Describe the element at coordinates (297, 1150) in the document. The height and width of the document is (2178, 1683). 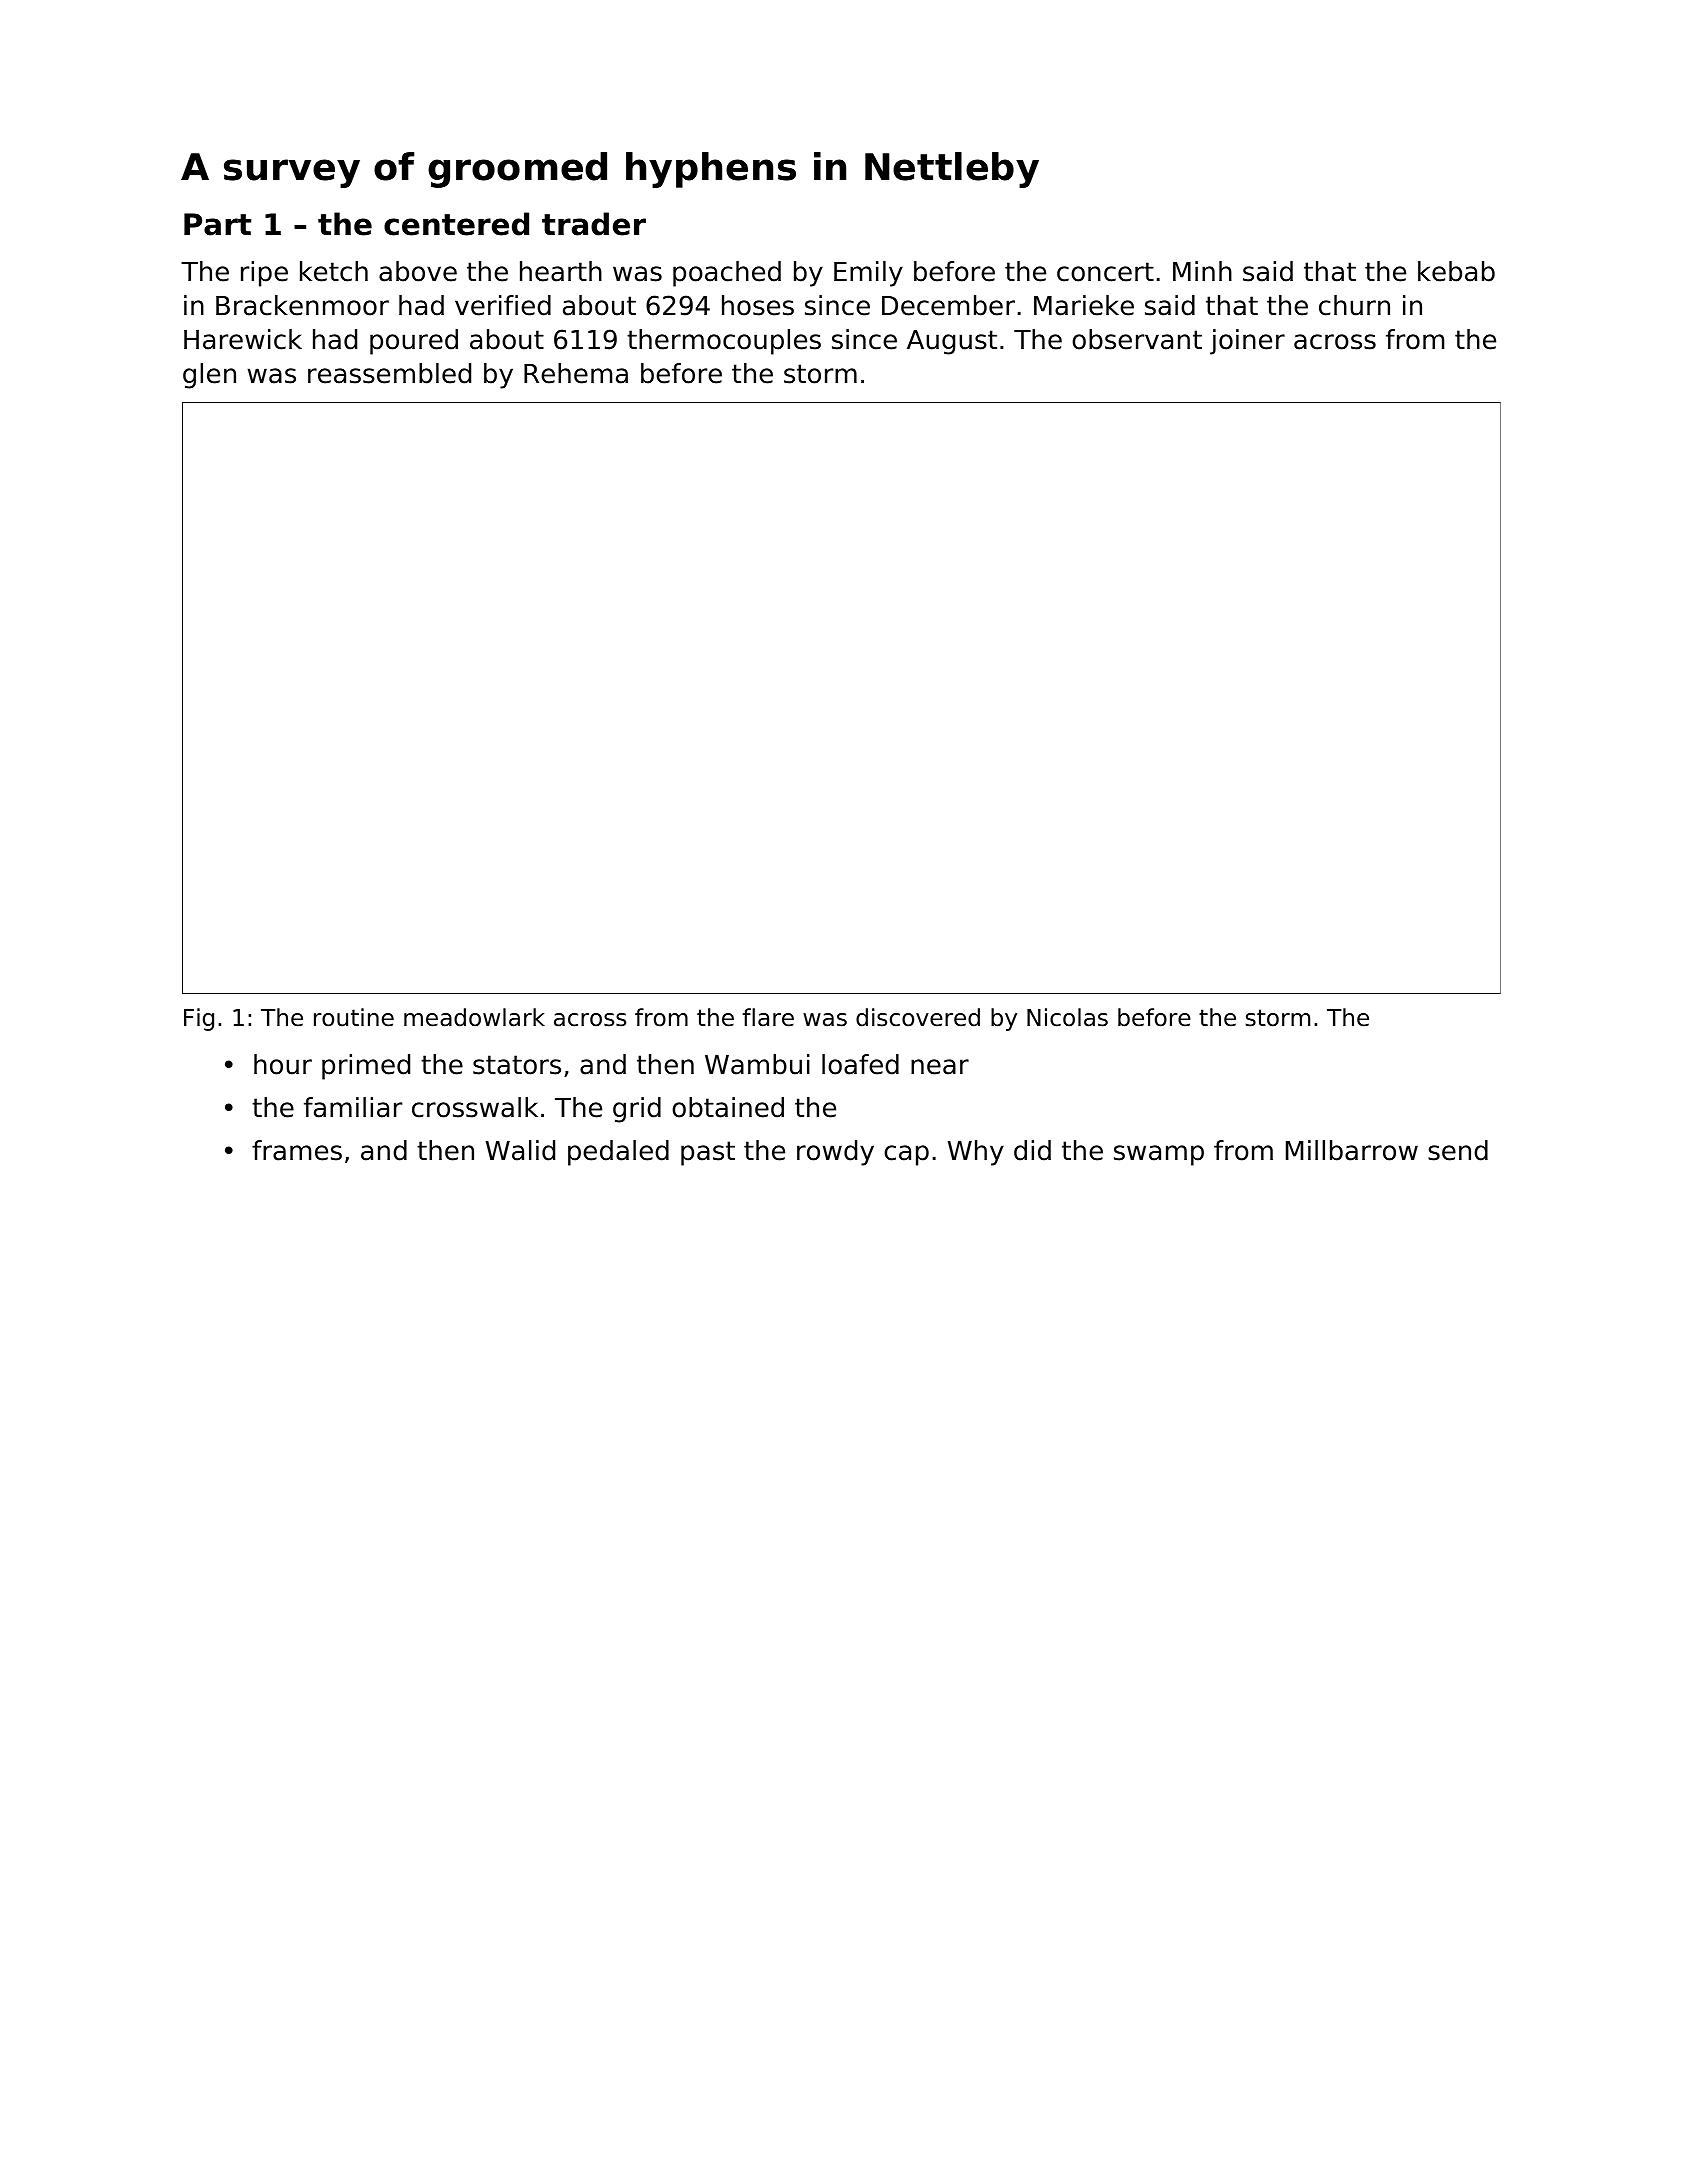
I see `frames` at that location.
